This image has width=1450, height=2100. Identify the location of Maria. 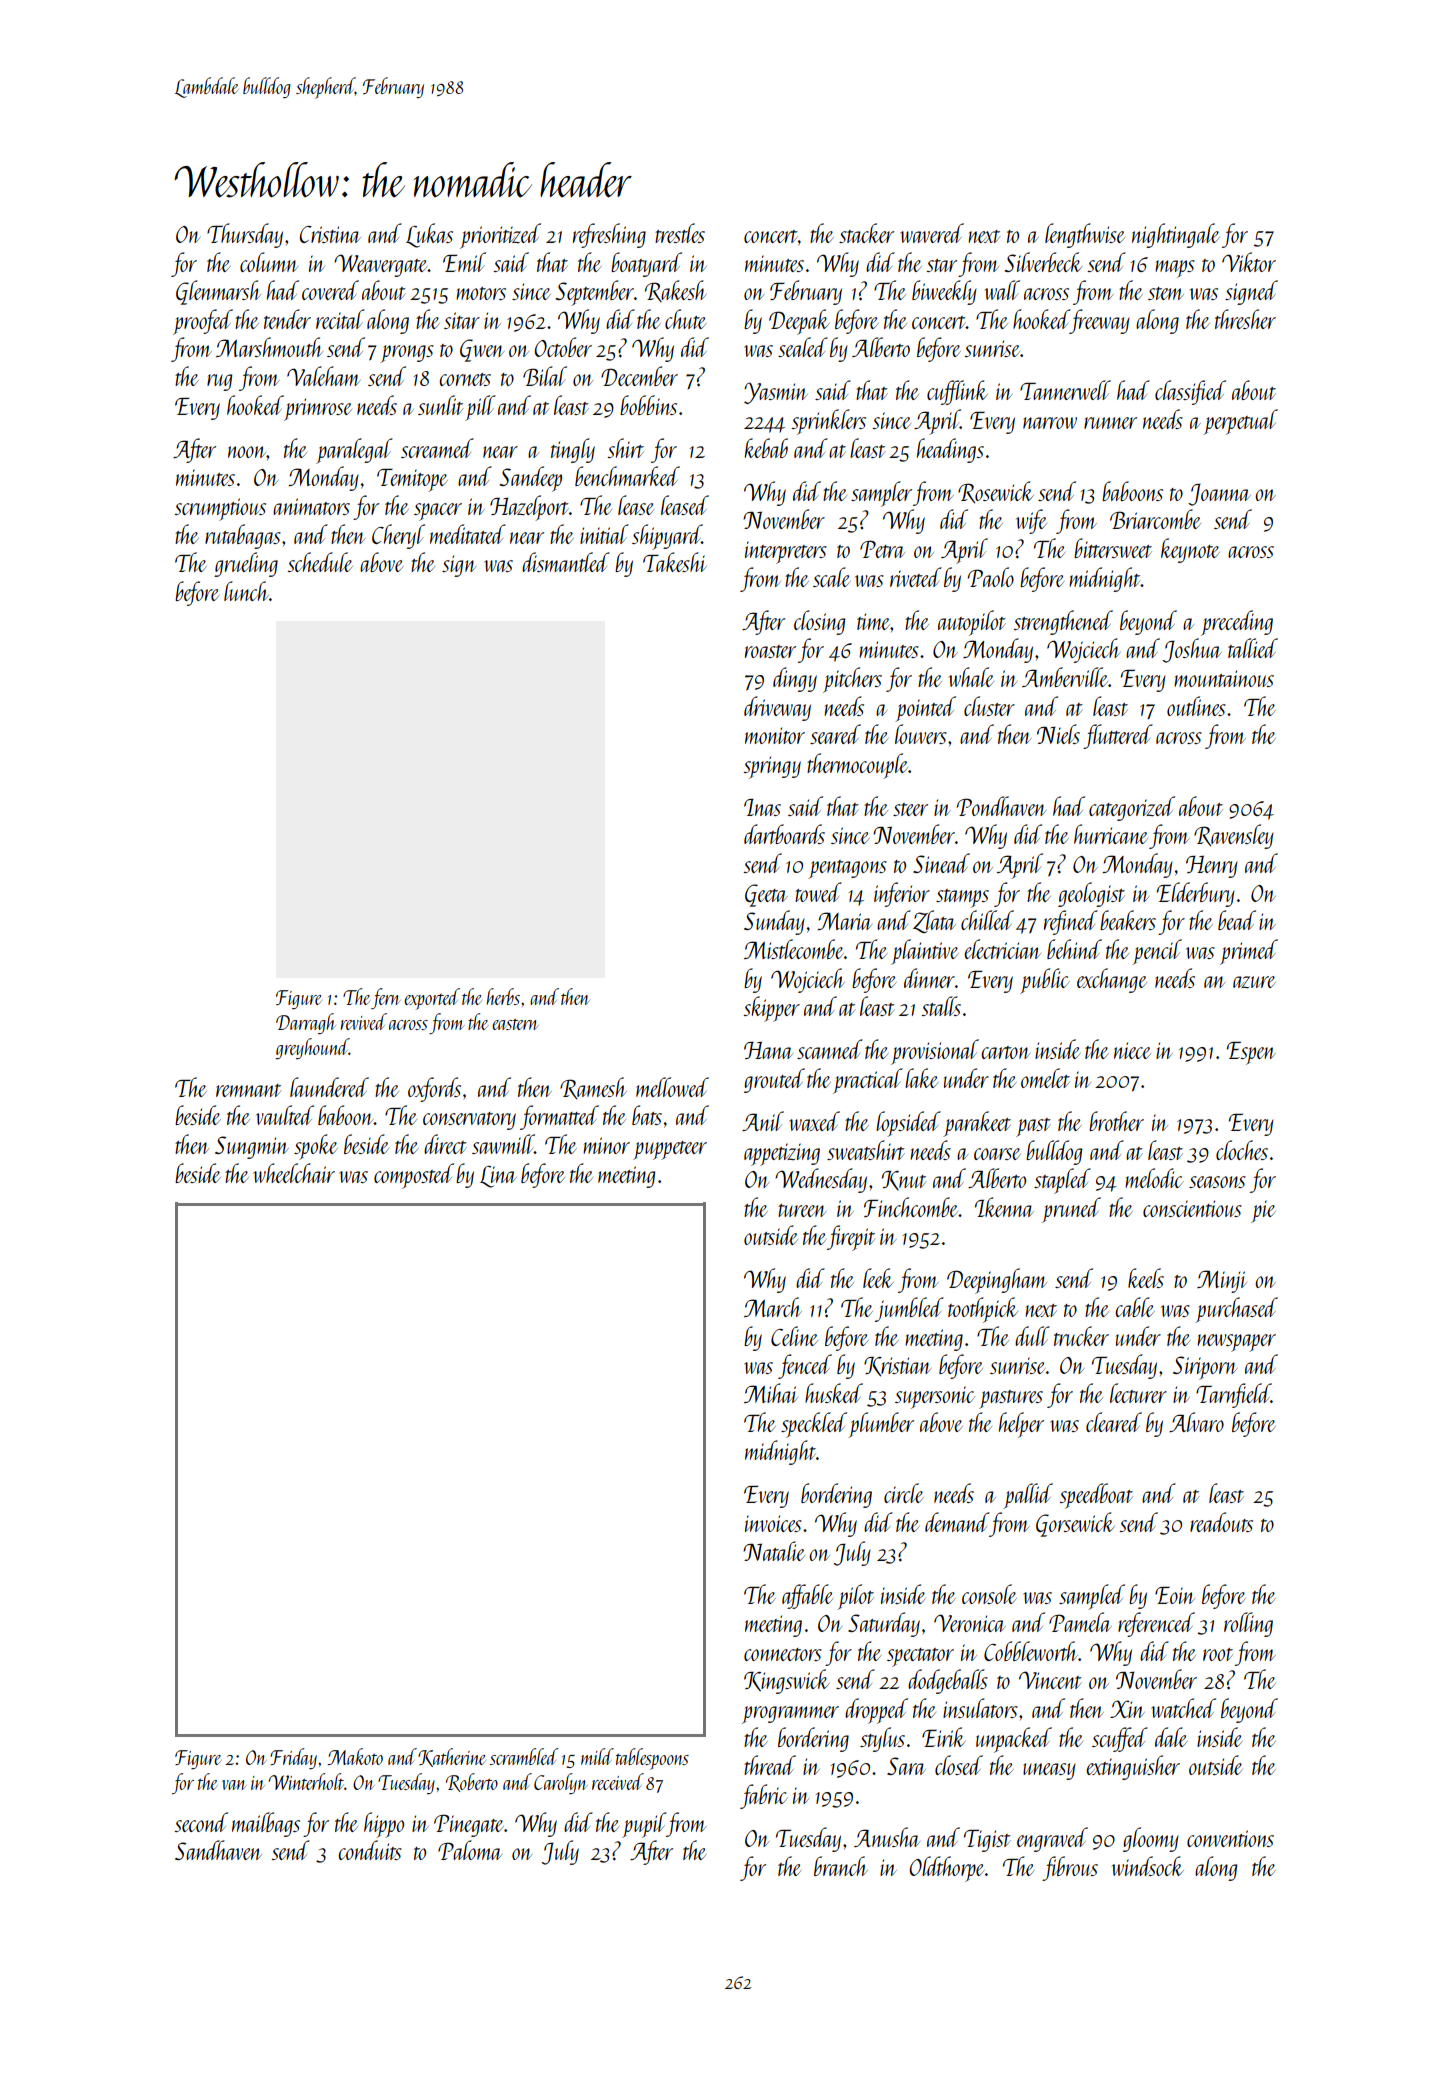
(844, 921).
